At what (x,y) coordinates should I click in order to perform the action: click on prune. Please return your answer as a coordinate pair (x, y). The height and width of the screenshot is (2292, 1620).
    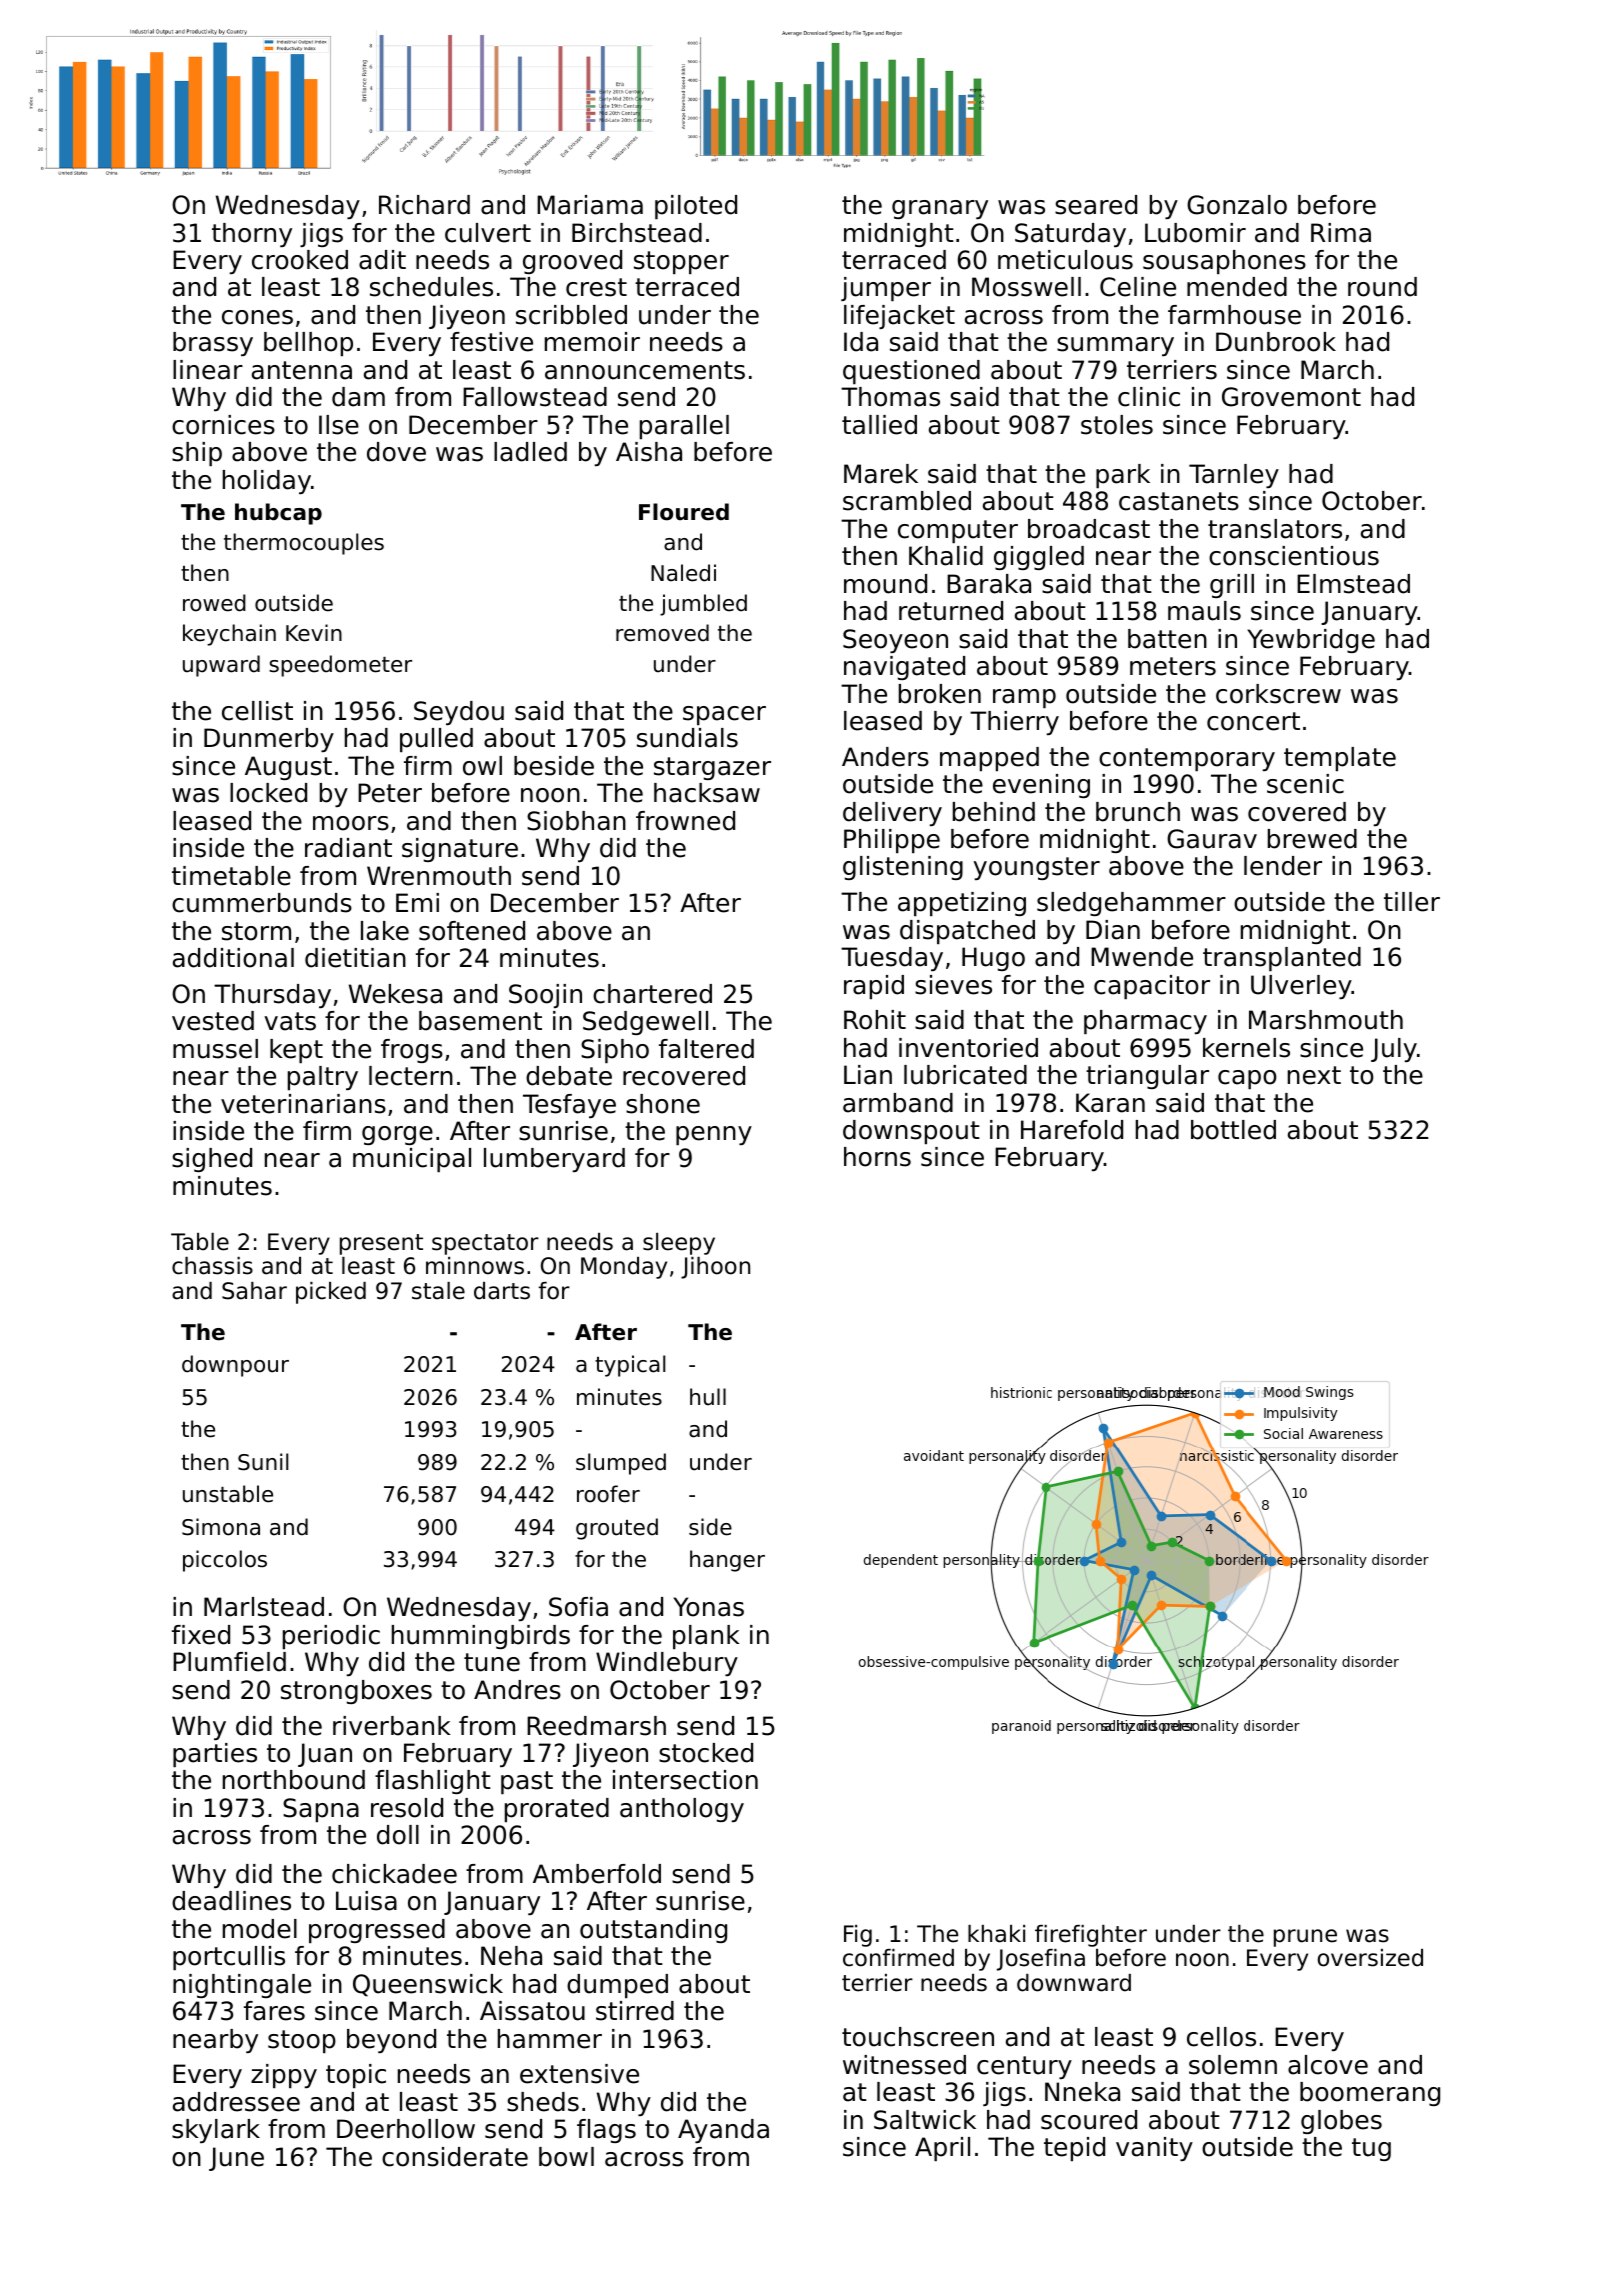
    Looking at the image, I should click on (1305, 1938).
